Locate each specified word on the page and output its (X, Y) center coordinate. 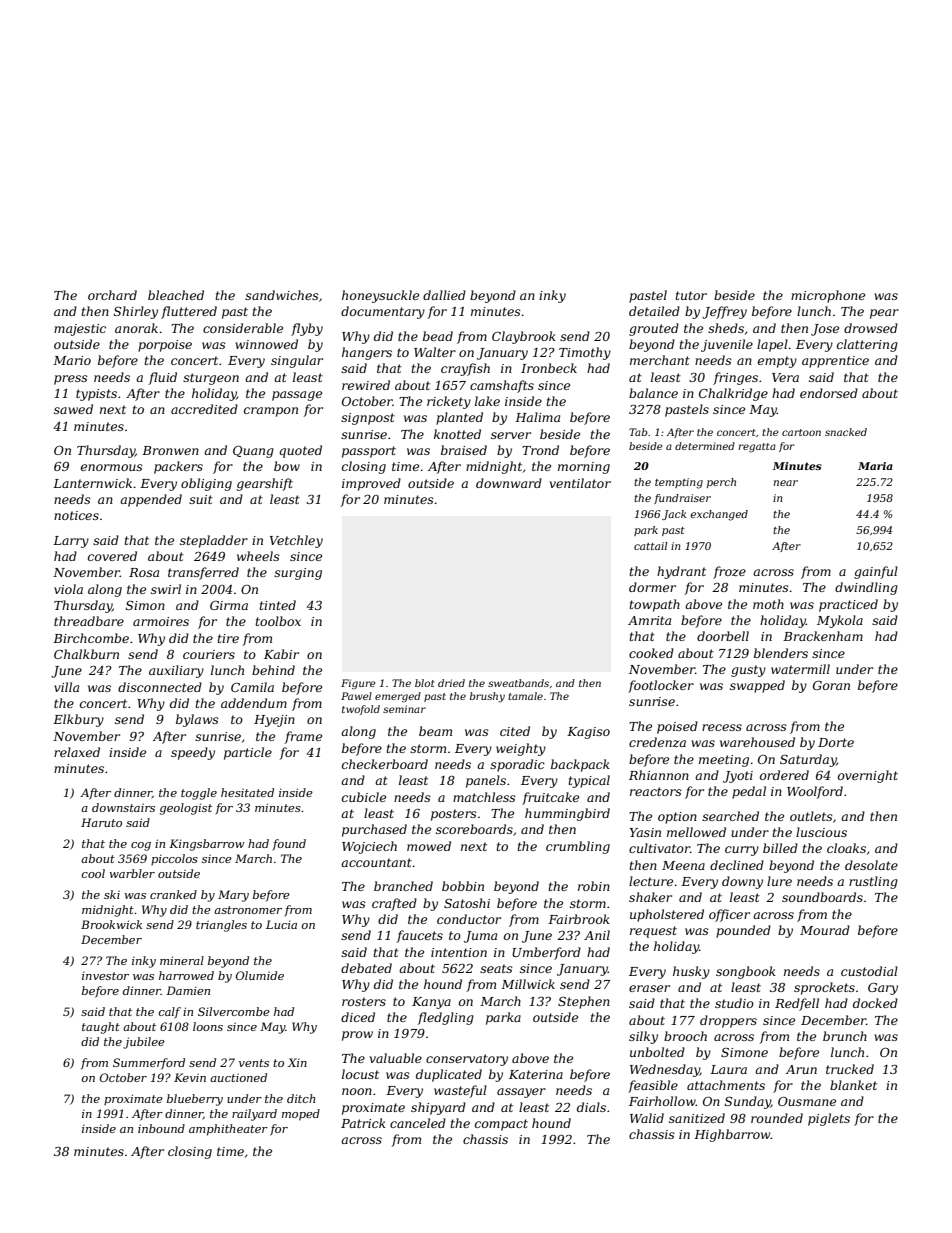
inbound (161, 1128)
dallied (444, 295)
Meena (683, 865)
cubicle (364, 797)
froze (729, 572)
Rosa (144, 572)
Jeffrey (724, 312)
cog (141, 846)
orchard (112, 295)
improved (371, 484)
